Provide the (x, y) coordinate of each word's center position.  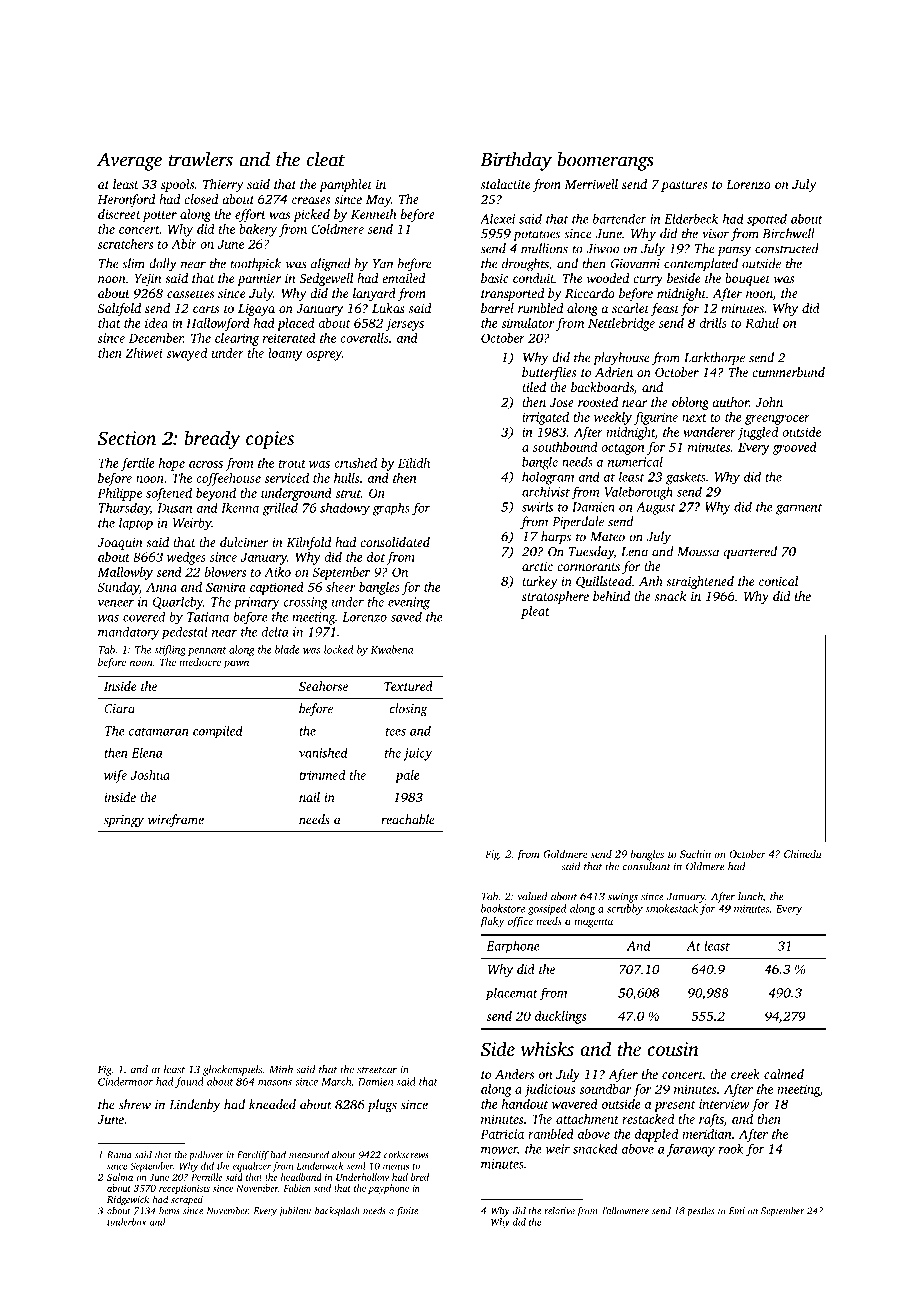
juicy (417, 754)
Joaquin (120, 544)
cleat (325, 159)
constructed (787, 248)
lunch (750, 896)
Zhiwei (144, 353)
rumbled (540, 308)
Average (129, 162)
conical (778, 581)
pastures (684, 186)
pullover (206, 1156)
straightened (700, 582)
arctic (537, 566)
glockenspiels (233, 1070)
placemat (512, 994)
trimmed (322, 775)
